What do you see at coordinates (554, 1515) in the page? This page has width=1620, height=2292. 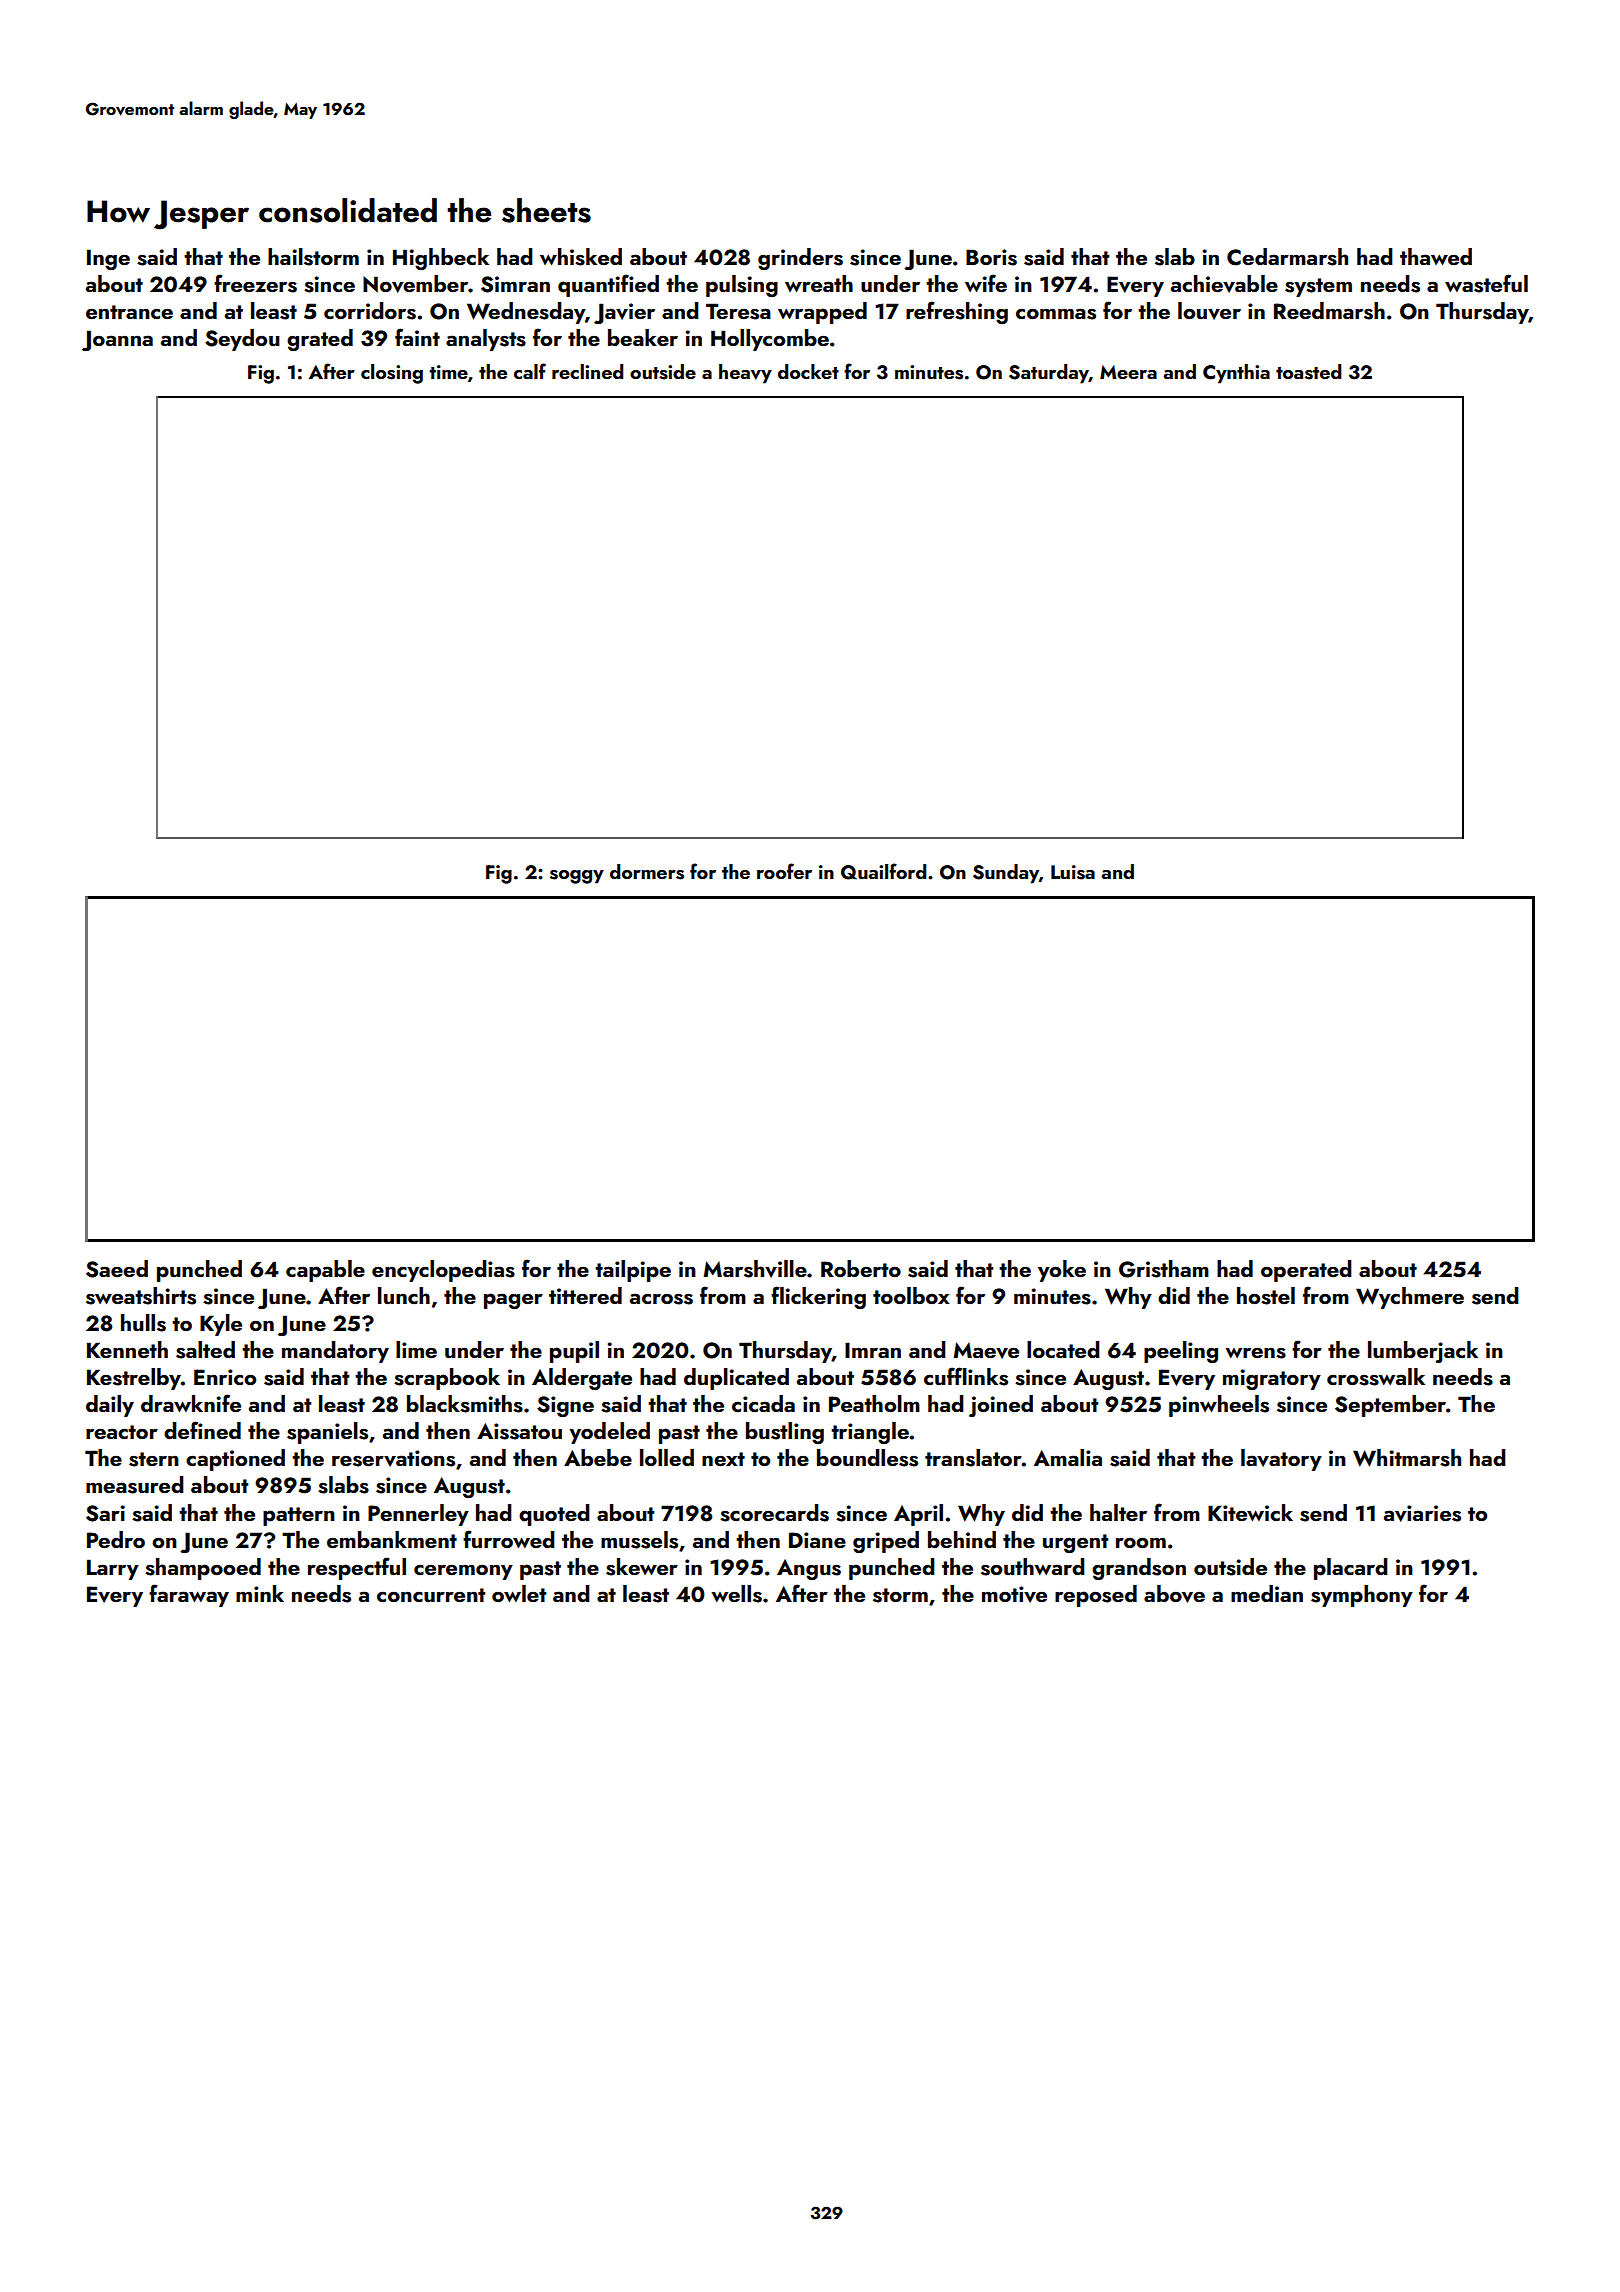 I see `quoted` at bounding box center [554, 1515].
